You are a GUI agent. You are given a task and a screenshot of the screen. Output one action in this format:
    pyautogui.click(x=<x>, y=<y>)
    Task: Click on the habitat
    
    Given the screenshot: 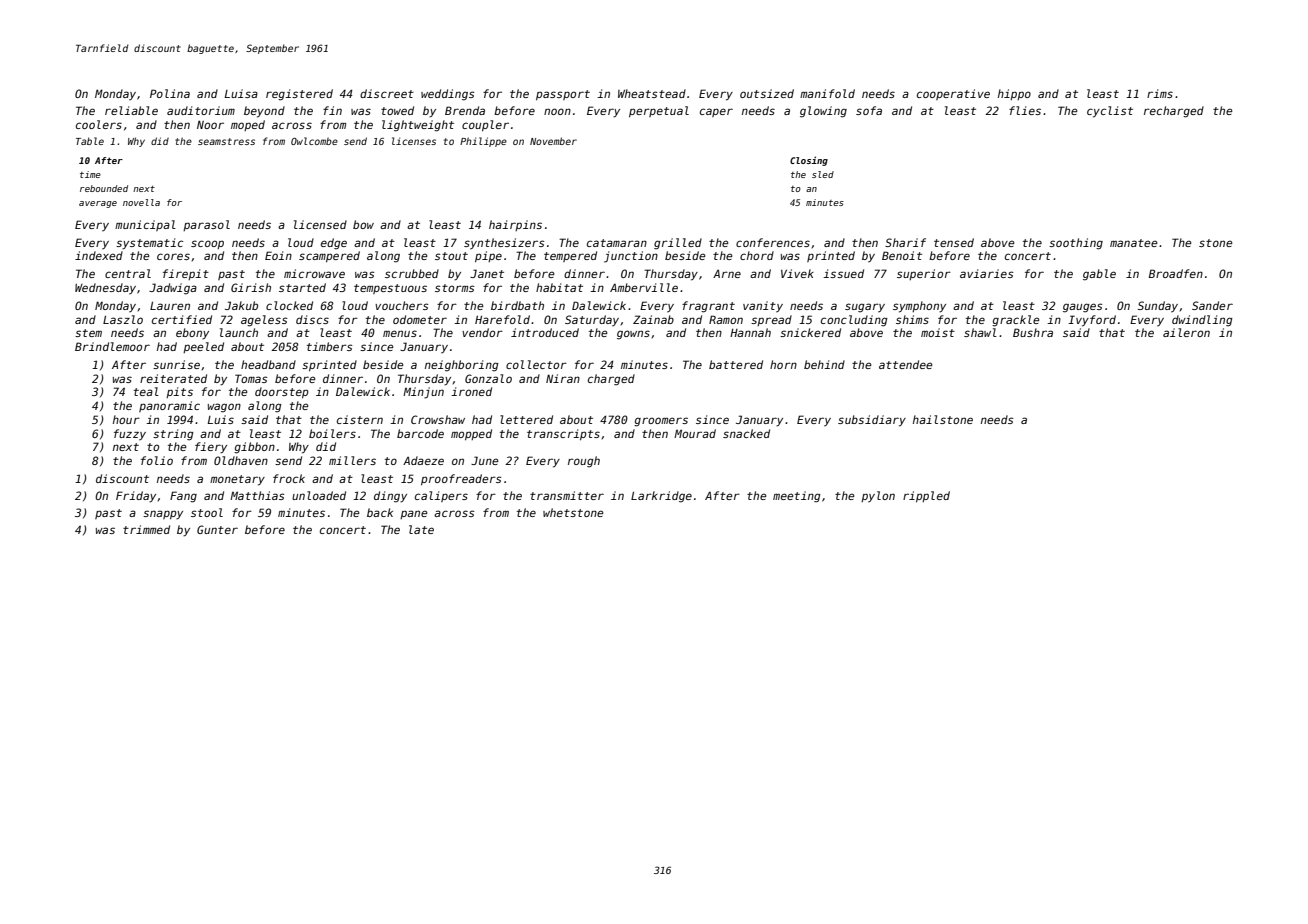 What is the action you would take?
    pyautogui.click(x=559, y=287)
